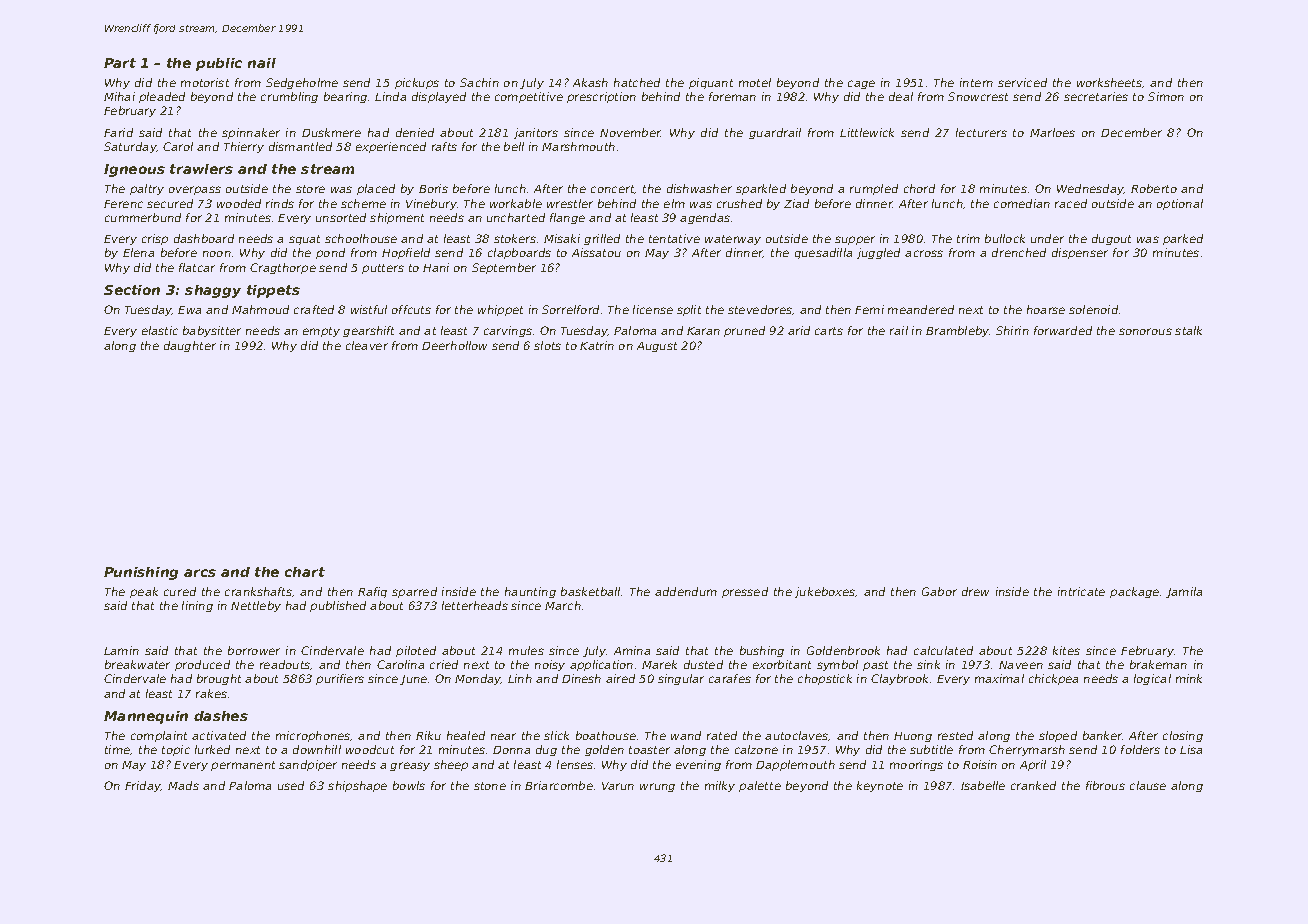  What do you see at coordinates (201, 169) in the image?
I see `trawlers` at bounding box center [201, 169].
